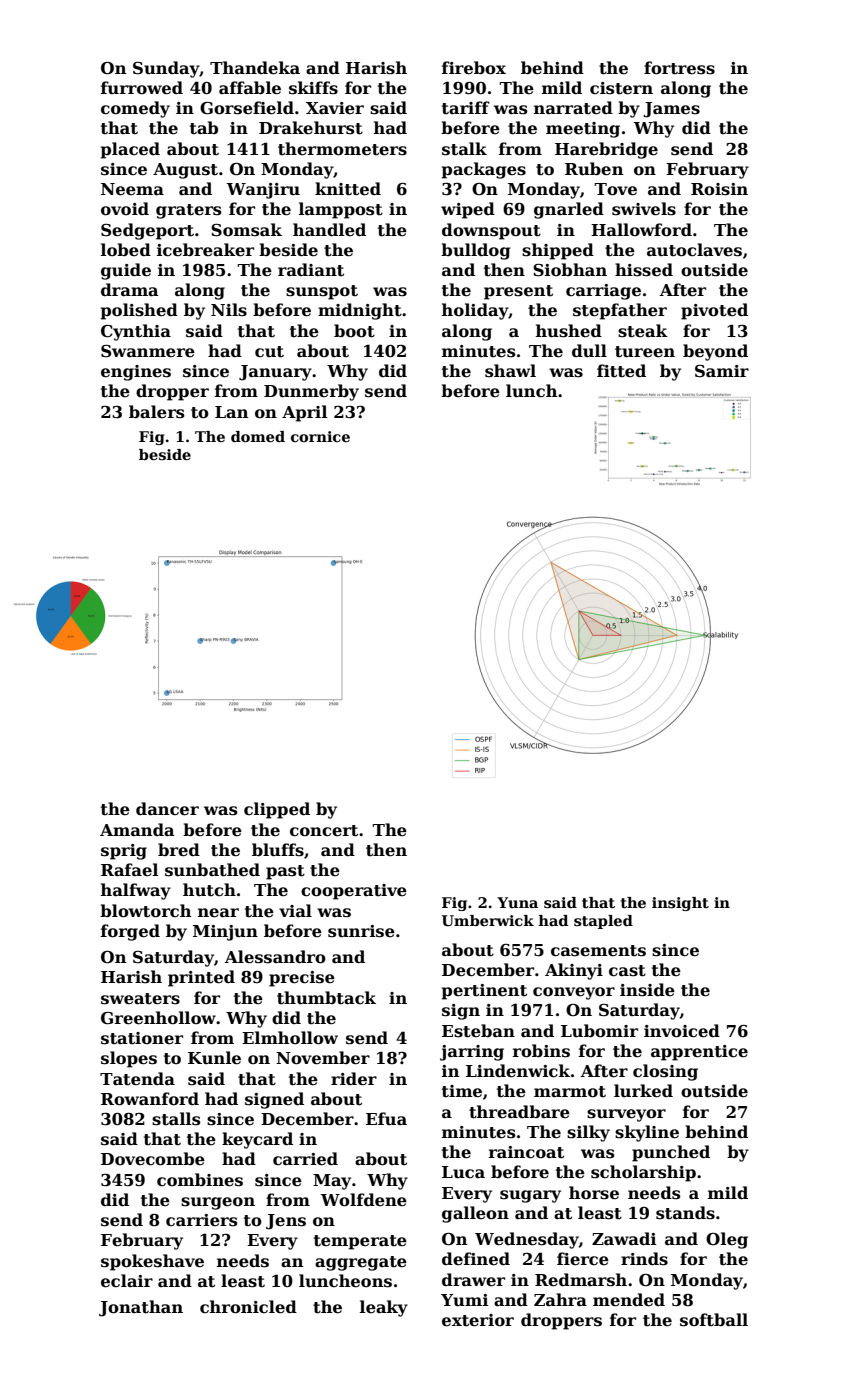 The image size is (849, 1400). I want to click on fortress, so click(679, 68).
